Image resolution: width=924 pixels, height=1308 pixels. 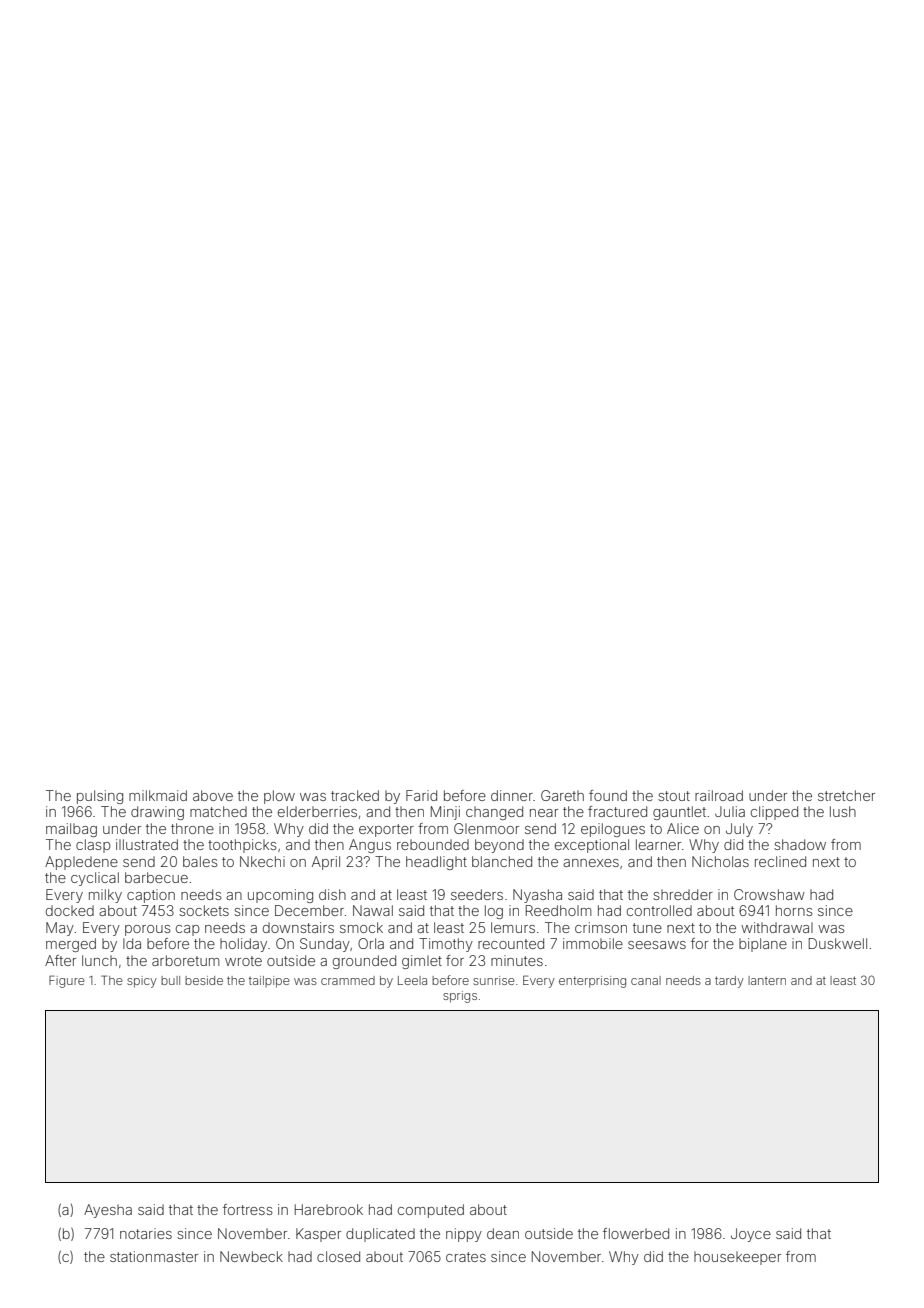 I want to click on tardy, so click(x=729, y=982).
